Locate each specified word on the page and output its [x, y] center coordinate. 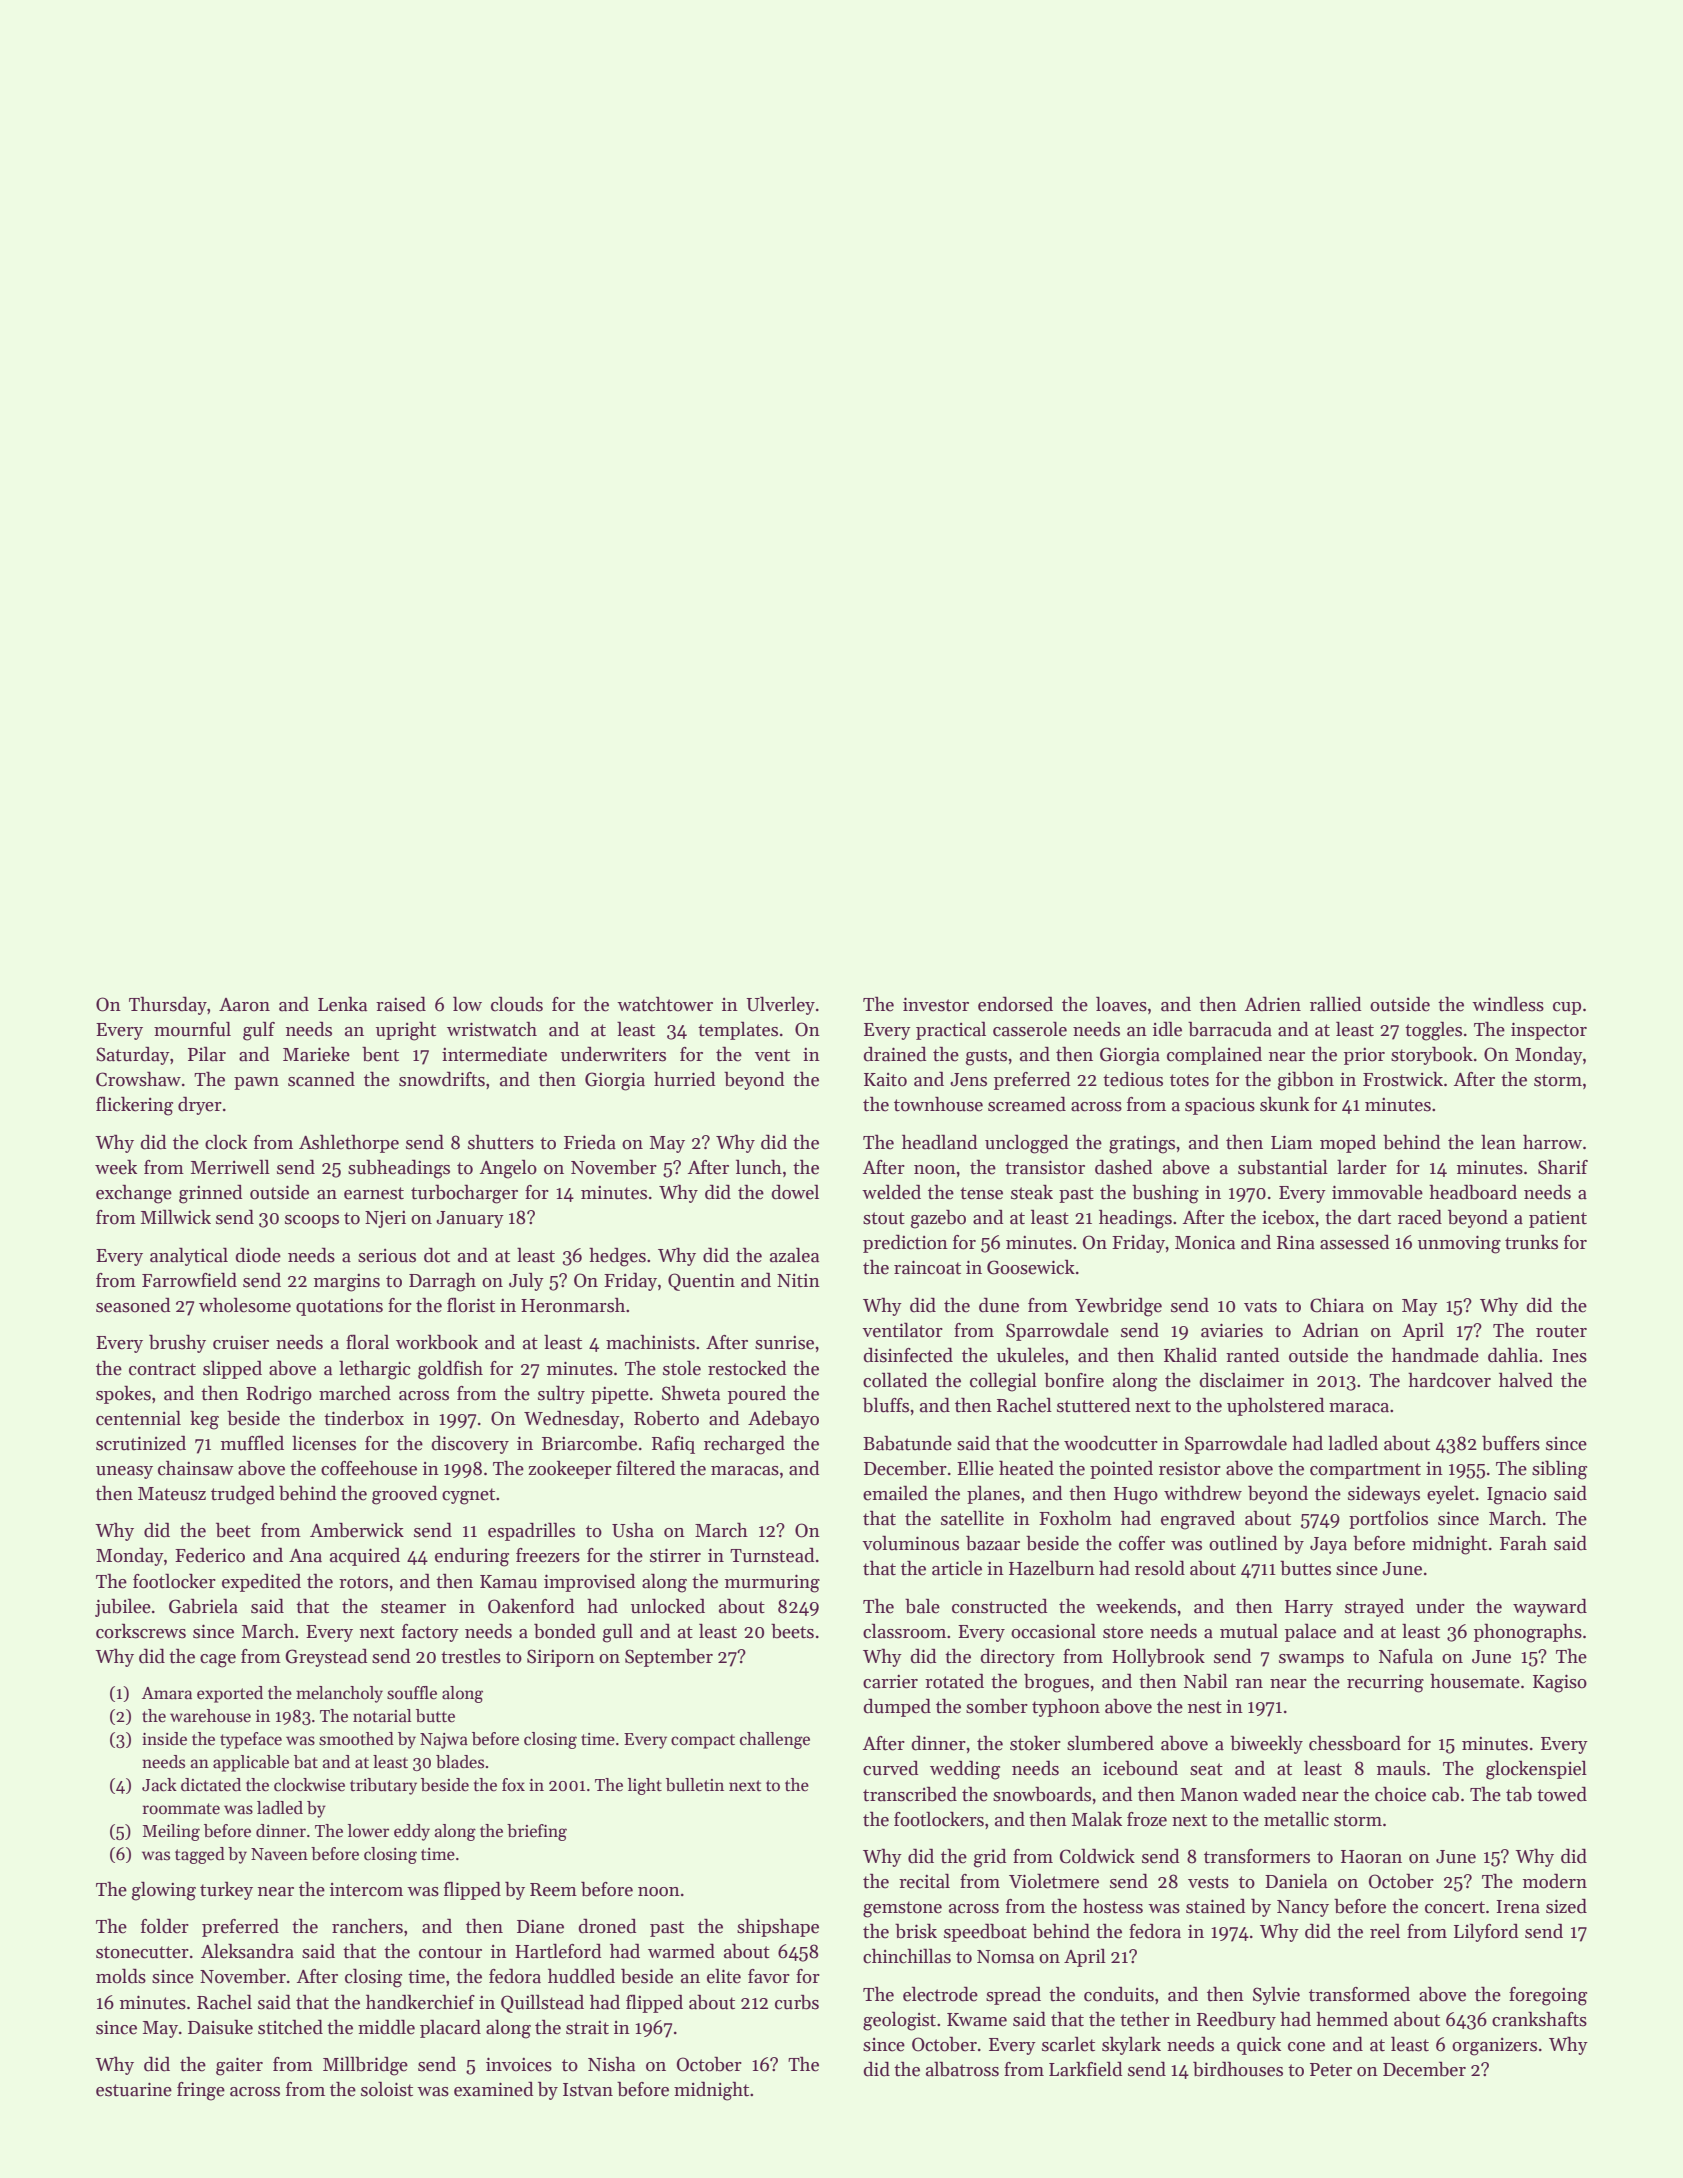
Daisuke [220, 2027]
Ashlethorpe [349, 1143]
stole [682, 1368]
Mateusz [172, 1494]
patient [1558, 1219]
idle [1167, 1029]
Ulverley [780, 1005]
